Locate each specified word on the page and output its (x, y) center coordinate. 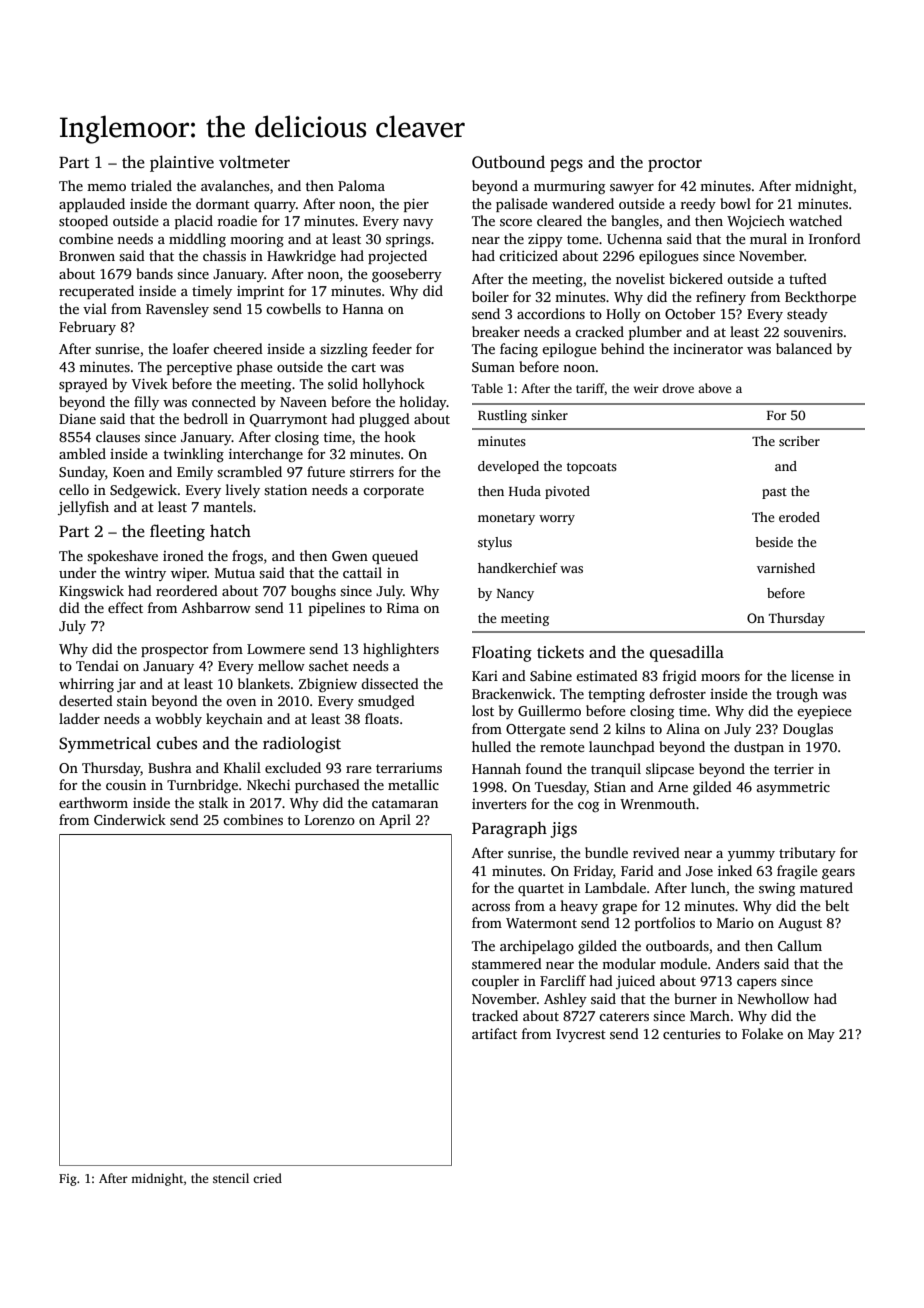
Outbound (508, 162)
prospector (174, 651)
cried (267, 1178)
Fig (68, 1180)
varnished (786, 568)
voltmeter (254, 161)
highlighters (401, 650)
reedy (698, 205)
